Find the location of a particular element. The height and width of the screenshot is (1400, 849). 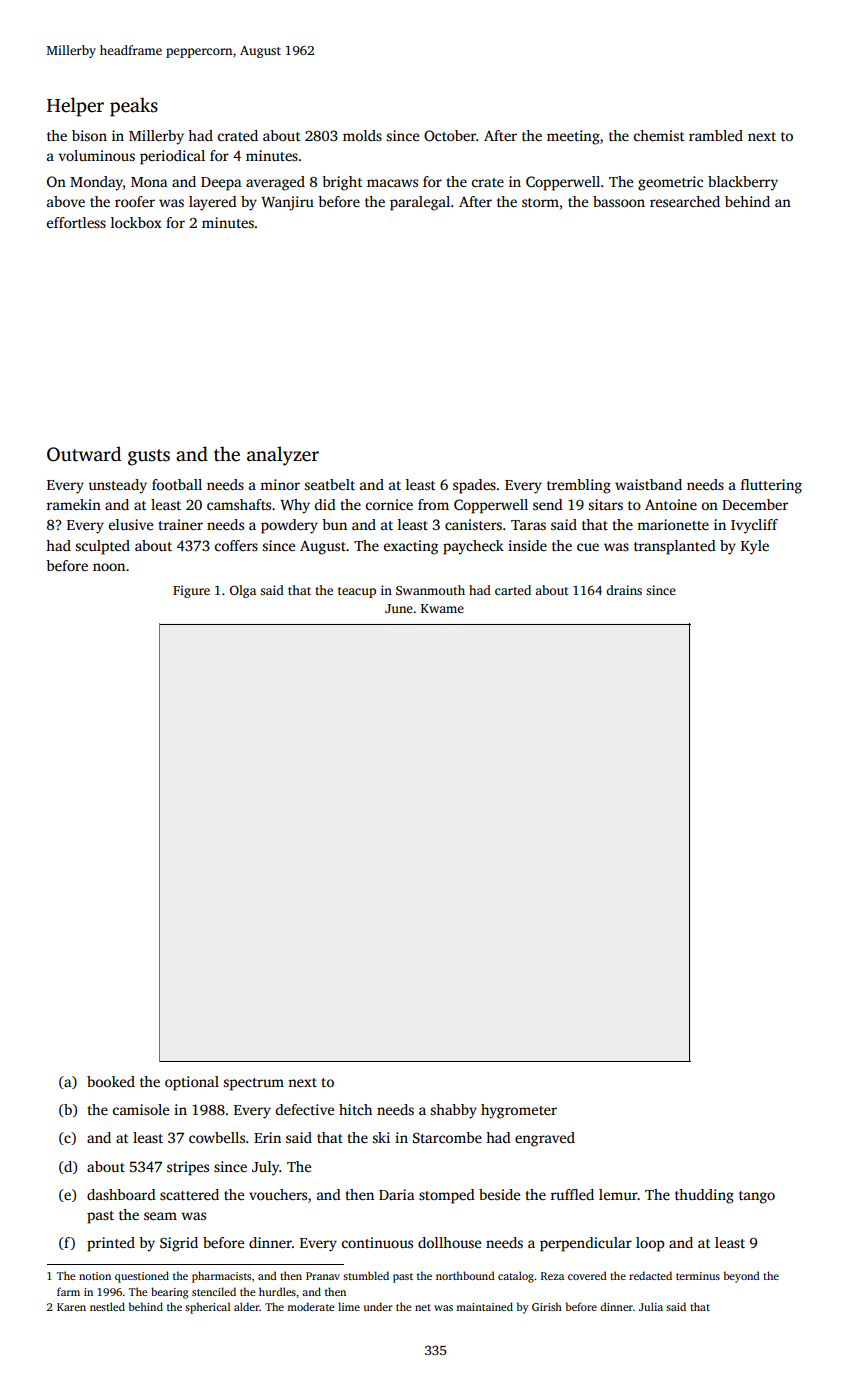

maintained is located at coordinates (484, 1306).
